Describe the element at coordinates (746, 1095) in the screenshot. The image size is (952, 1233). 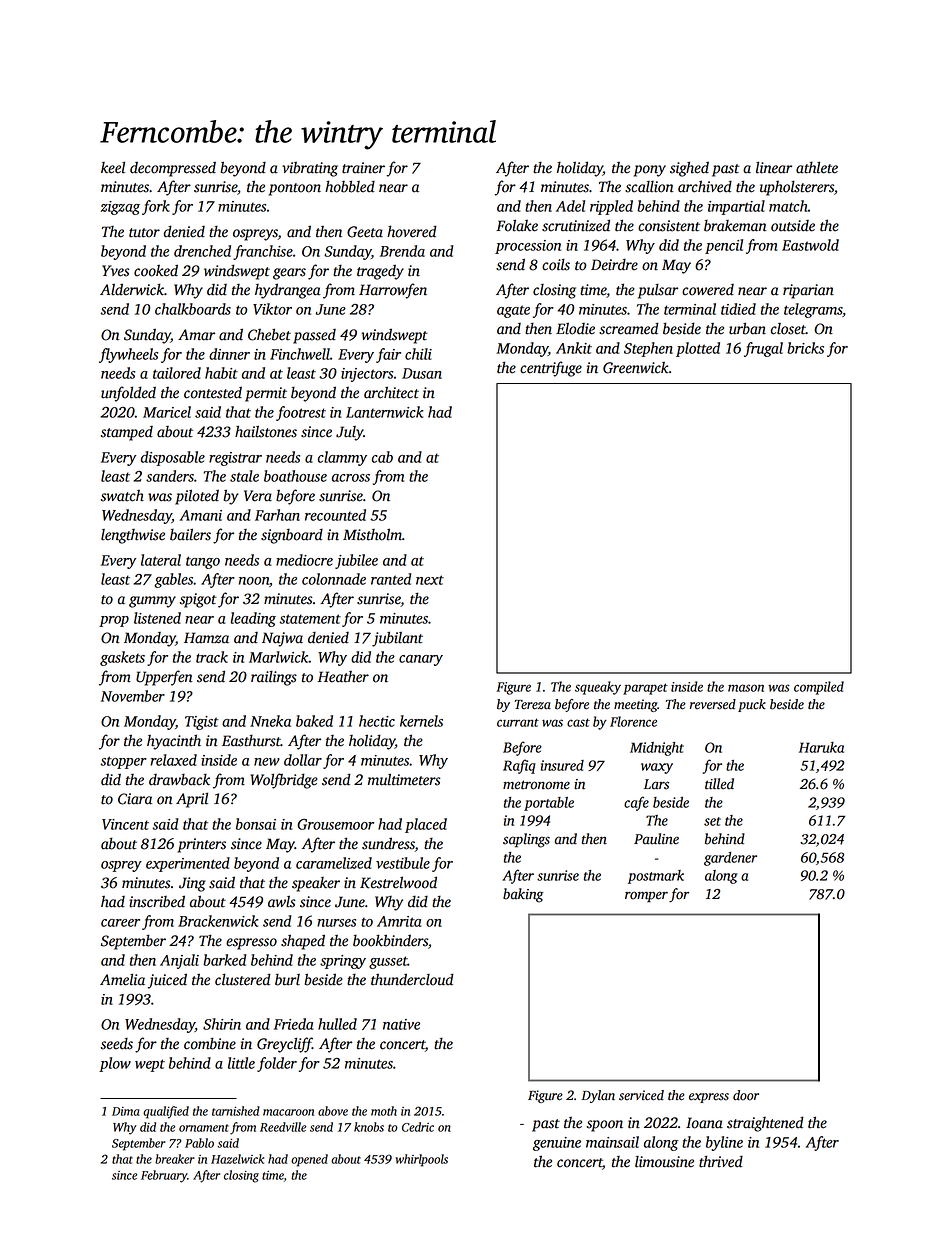
I see `door` at that location.
